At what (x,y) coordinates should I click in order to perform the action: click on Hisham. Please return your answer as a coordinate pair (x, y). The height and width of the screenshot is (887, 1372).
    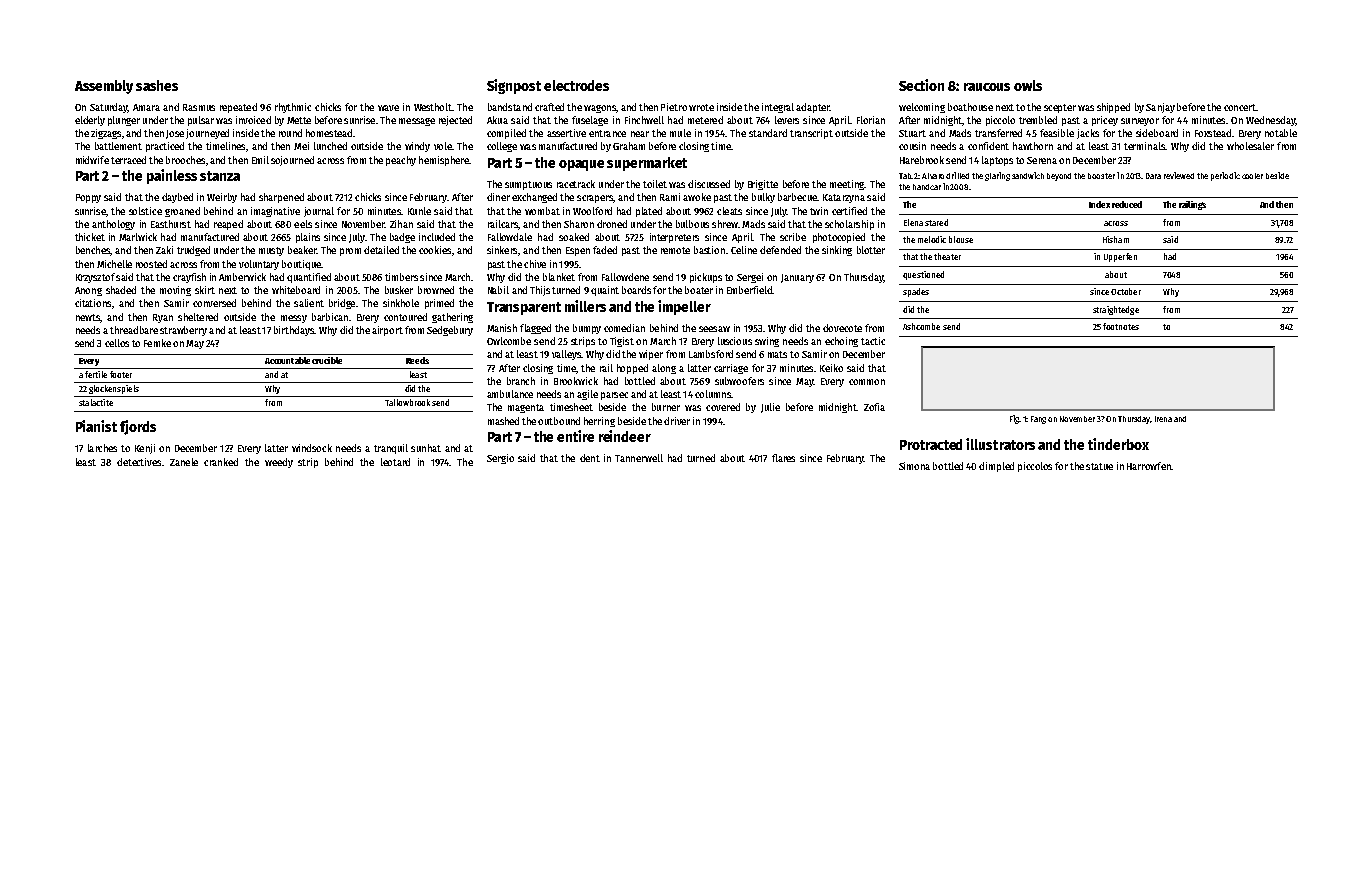
    Looking at the image, I should click on (1116, 239).
